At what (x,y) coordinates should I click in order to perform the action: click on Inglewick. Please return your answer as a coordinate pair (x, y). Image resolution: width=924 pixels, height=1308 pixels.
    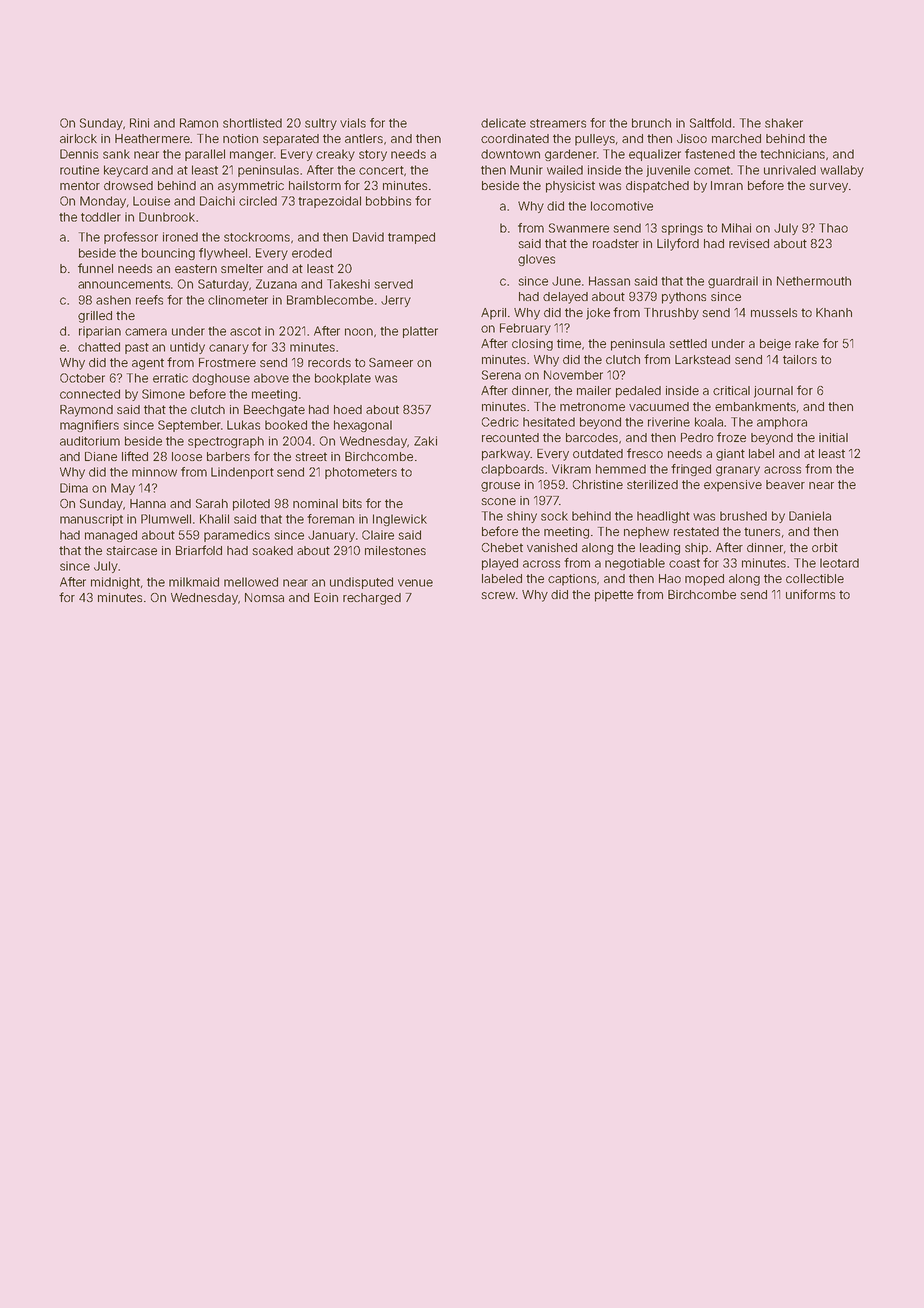
    Looking at the image, I should click on (400, 520).
